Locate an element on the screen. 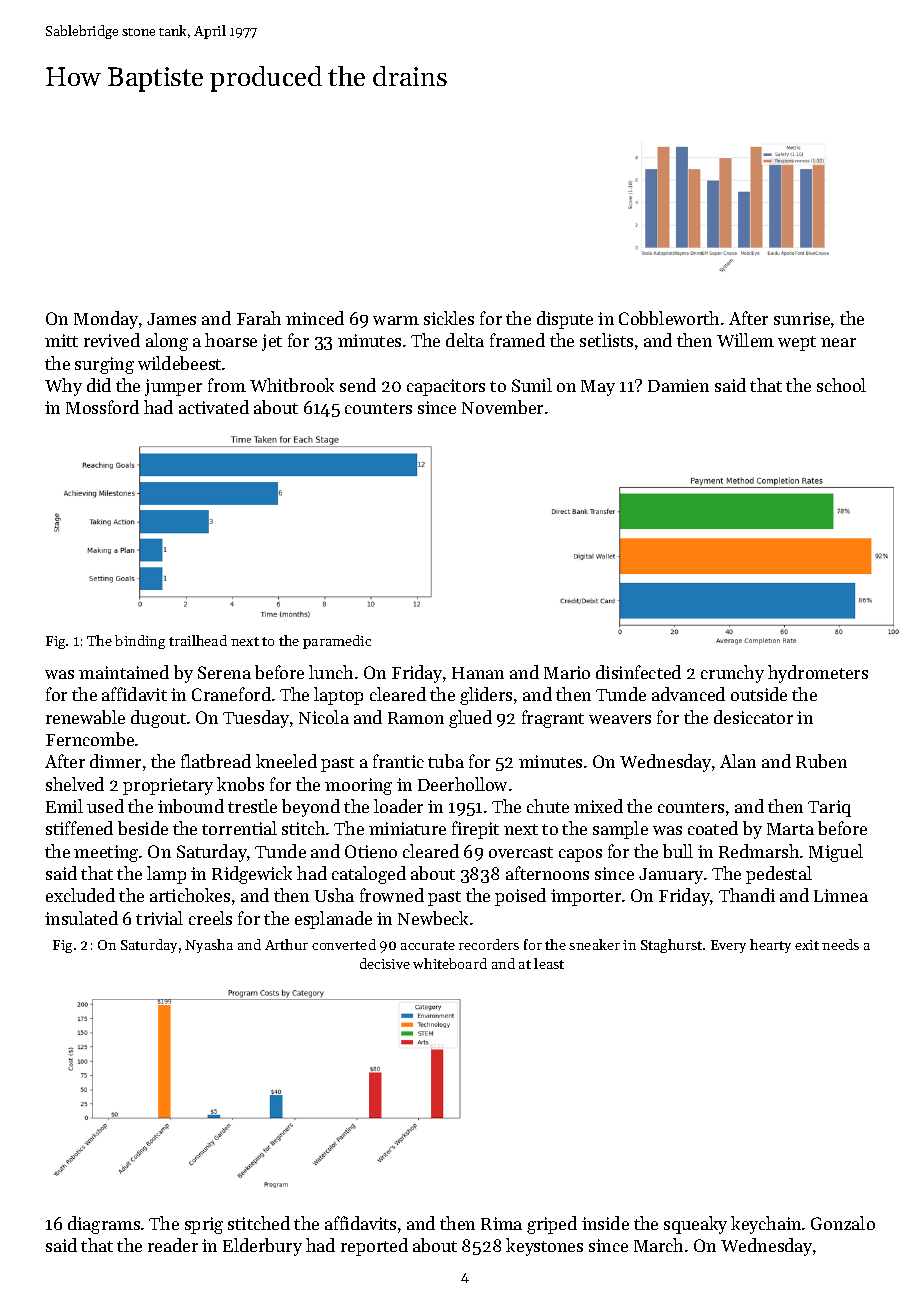  reader is located at coordinates (173, 1245).
